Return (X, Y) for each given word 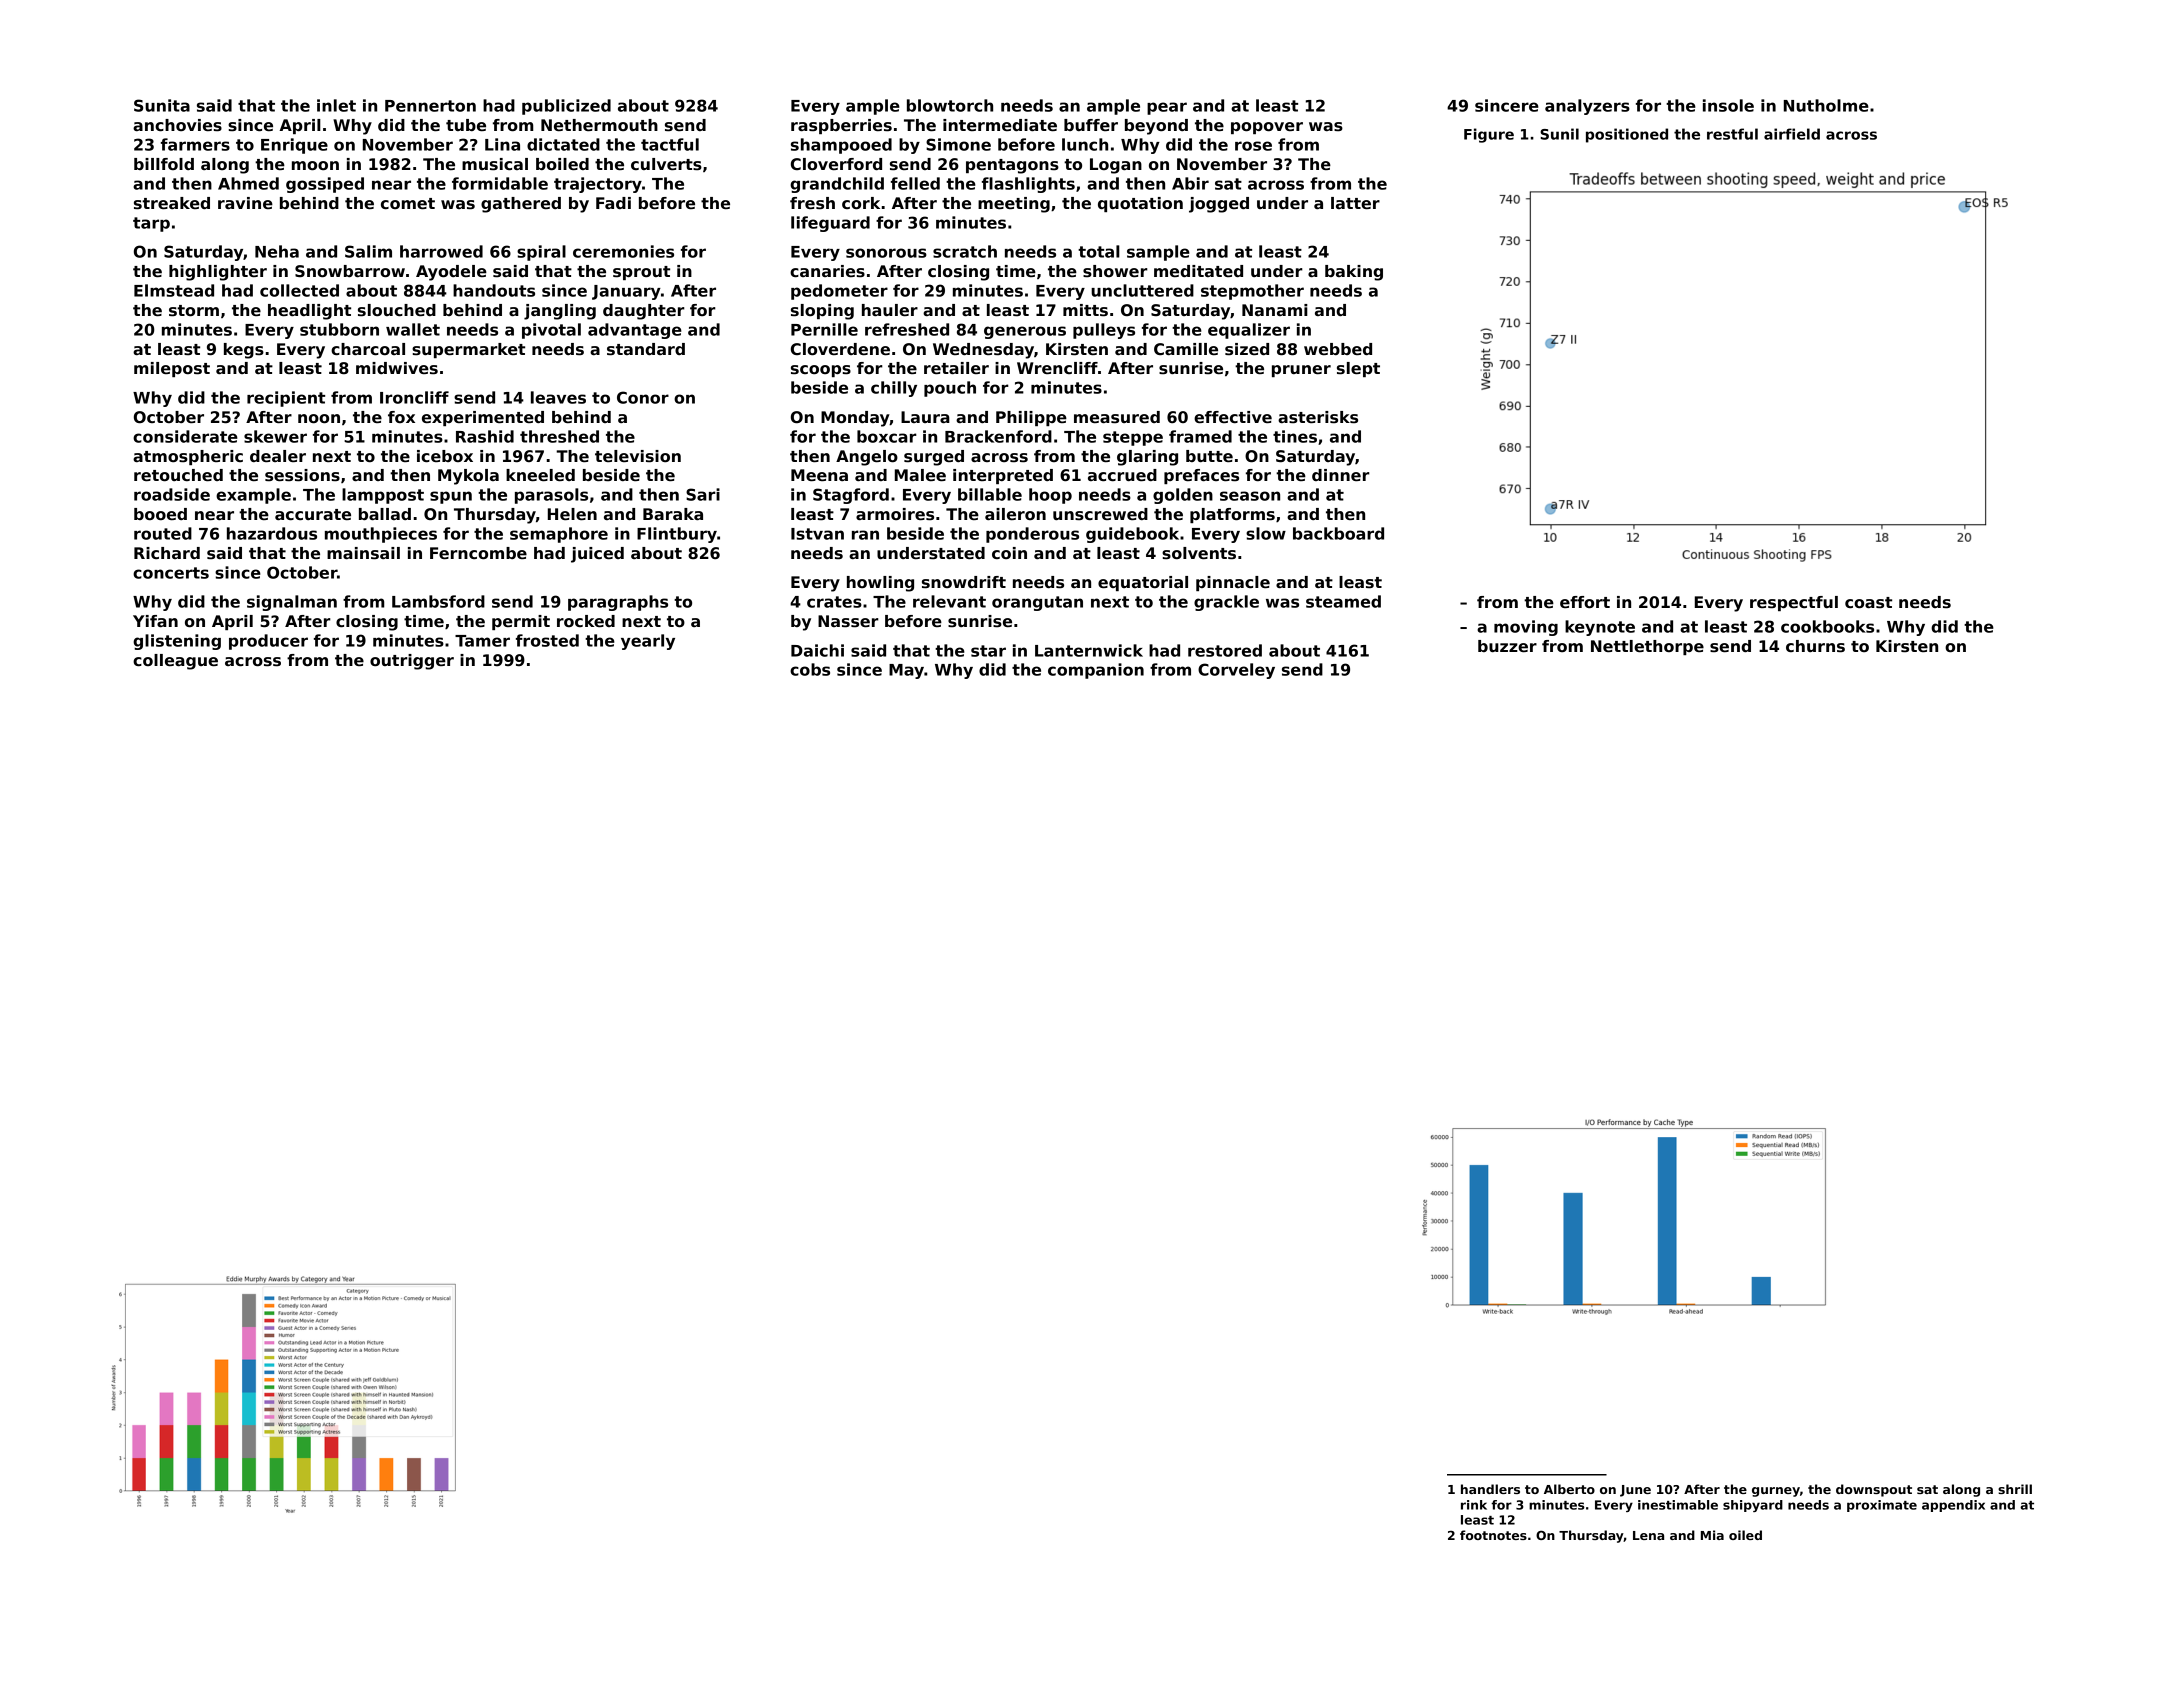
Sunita (162, 105)
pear (1167, 108)
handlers (1490, 1489)
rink (1474, 1505)
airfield (1792, 134)
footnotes (1493, 1535)
